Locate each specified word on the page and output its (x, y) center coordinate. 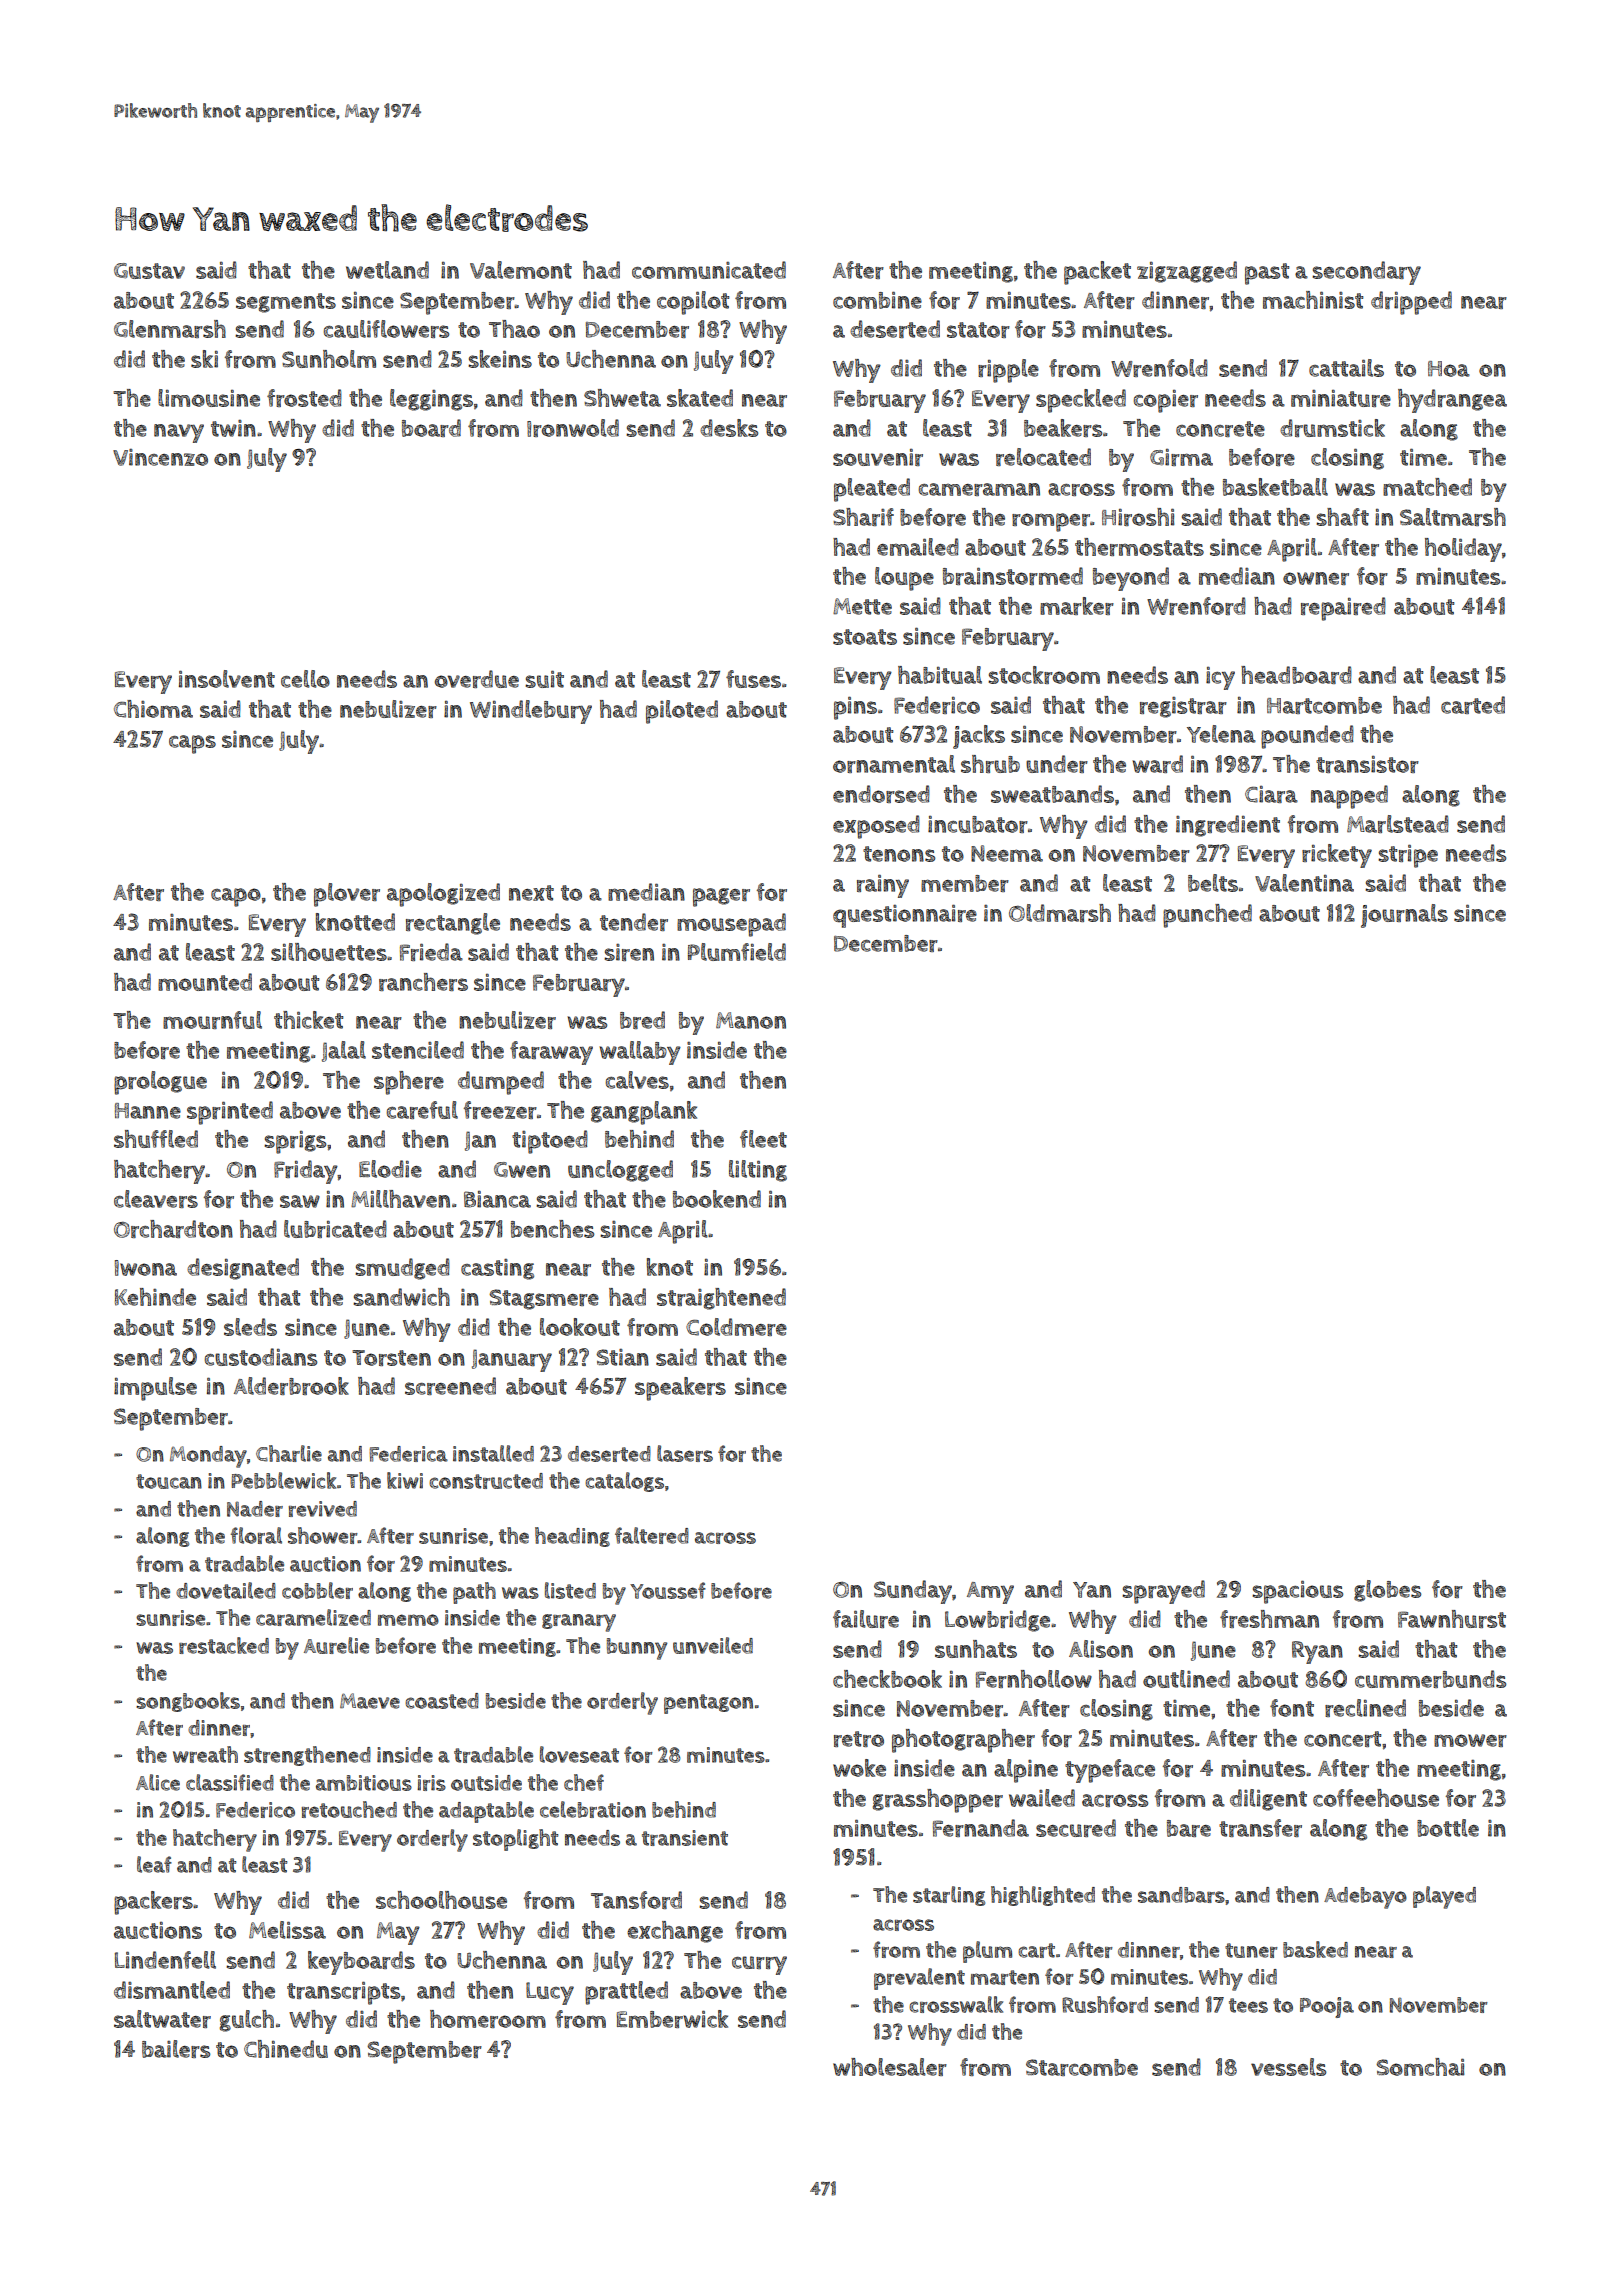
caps (192, 744)
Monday (208, 1457)
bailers (176, 2049)
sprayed (1163, 1592)
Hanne (148, 1111)
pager (721, 897)
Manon (751, 1020)
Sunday (913, 1592)
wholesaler (890, 2067)
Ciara (1271, 794)
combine (877, 300)
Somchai (1420, 2067)
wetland (387, 270)
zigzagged (1187, 272)
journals (1404, 916)
